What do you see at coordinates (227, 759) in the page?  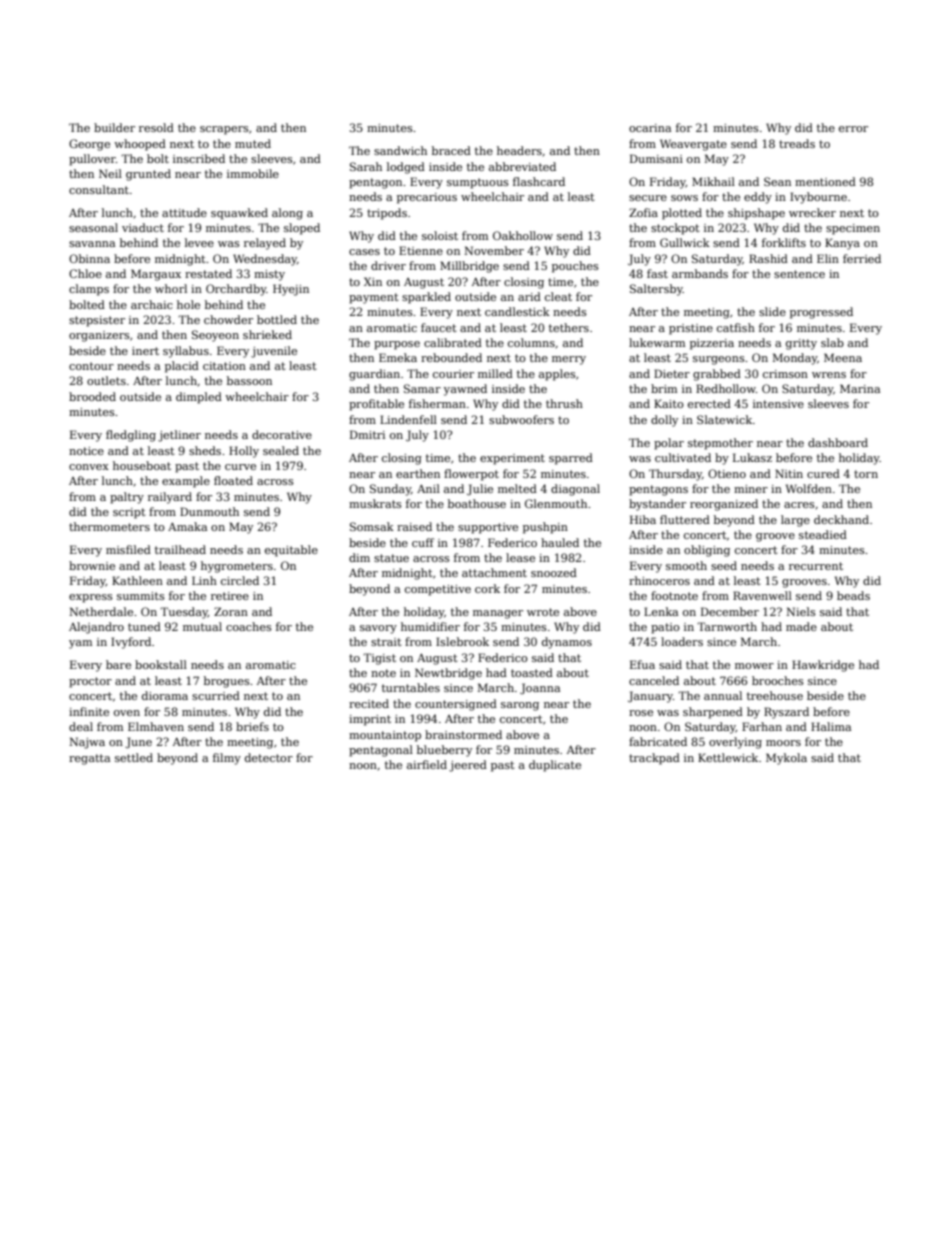 I see `filmy` at bounding box center [227, 759].
